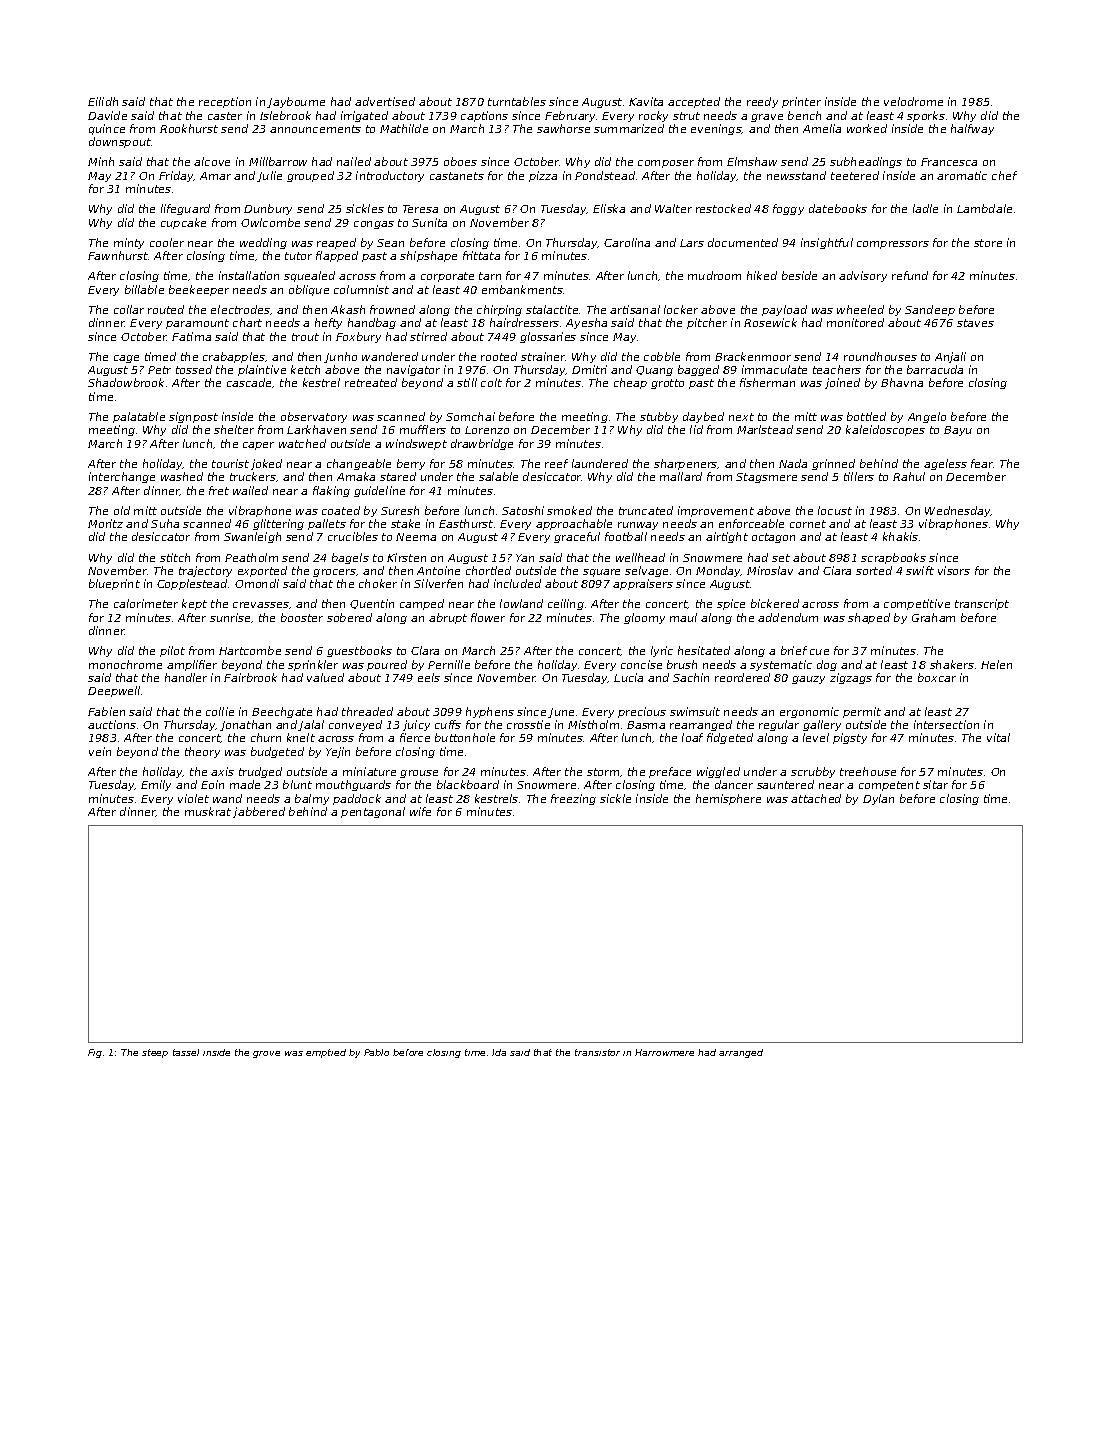 The height and width of the document is (1438, 1111). What do you see at coordinates (644, 618) in the document?
I see `gloomy` at bounding box center [644, 618].
